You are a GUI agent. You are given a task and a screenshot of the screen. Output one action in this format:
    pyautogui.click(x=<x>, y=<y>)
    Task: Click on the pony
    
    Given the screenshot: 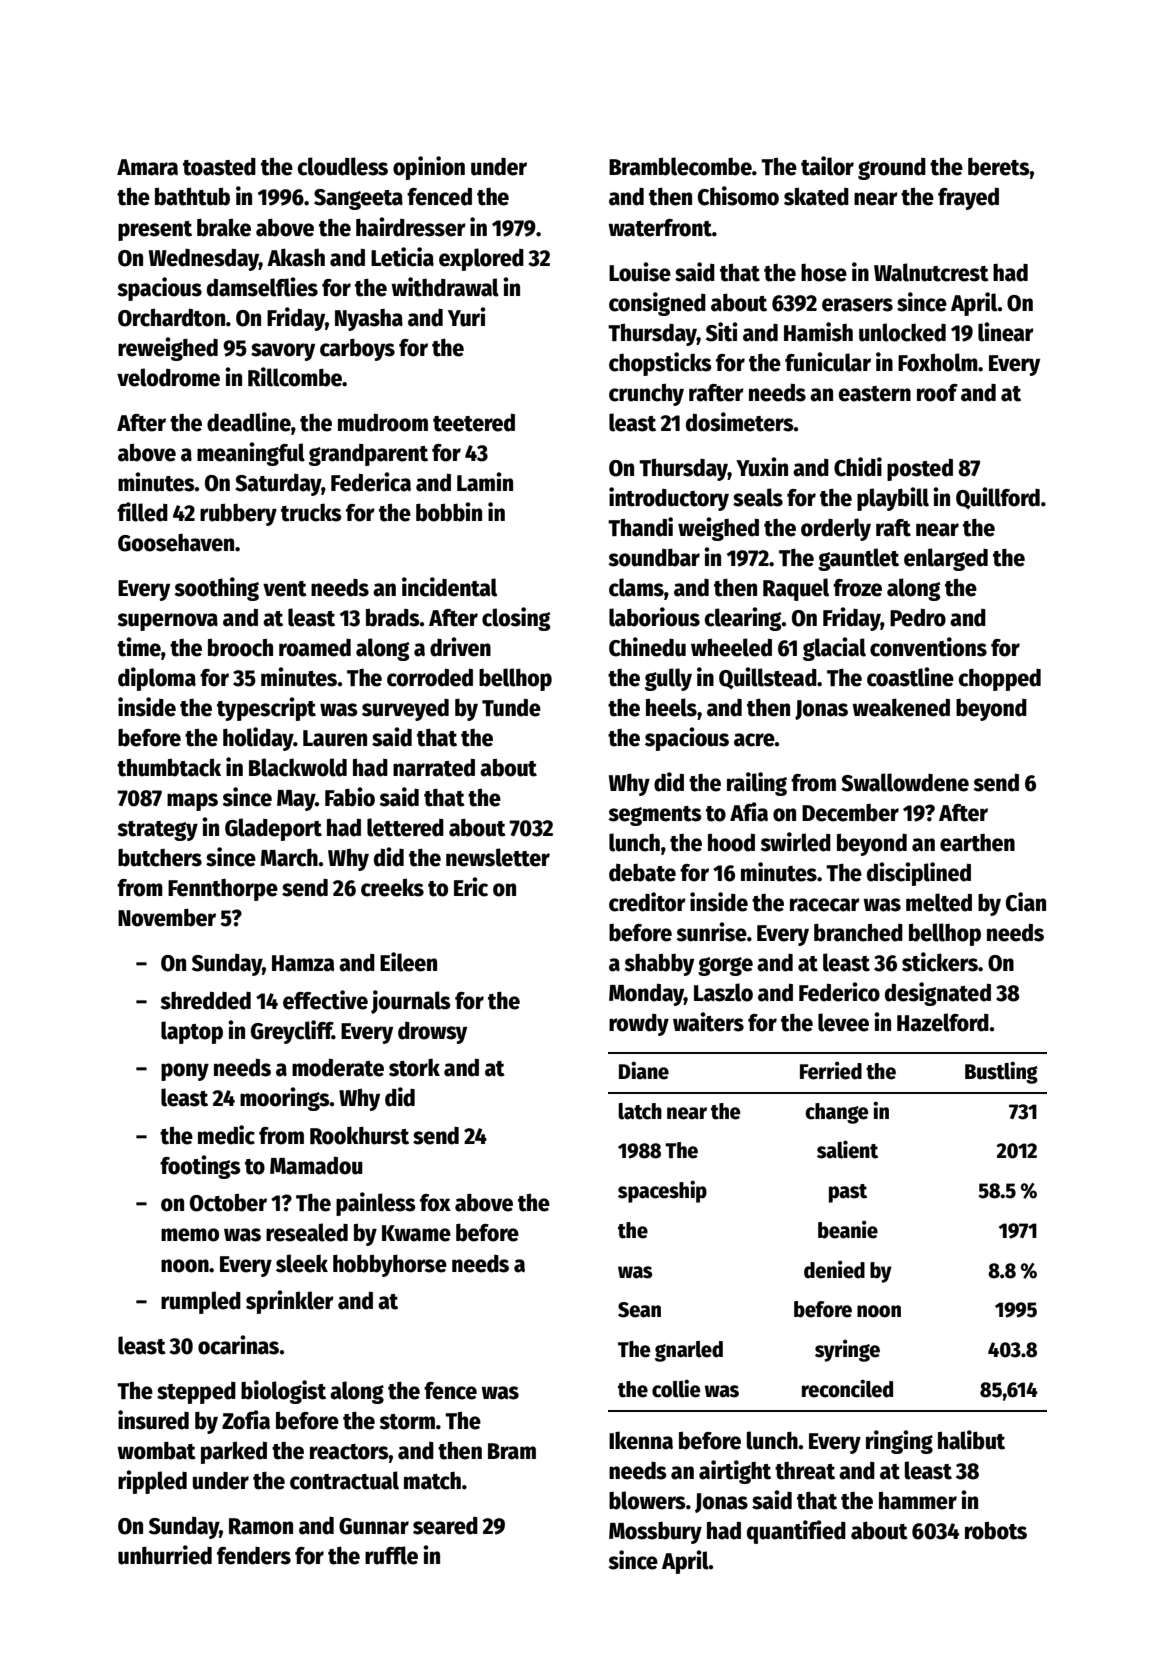 What is the action you would take?
    pyautogui.click(x=185, y=1072)
